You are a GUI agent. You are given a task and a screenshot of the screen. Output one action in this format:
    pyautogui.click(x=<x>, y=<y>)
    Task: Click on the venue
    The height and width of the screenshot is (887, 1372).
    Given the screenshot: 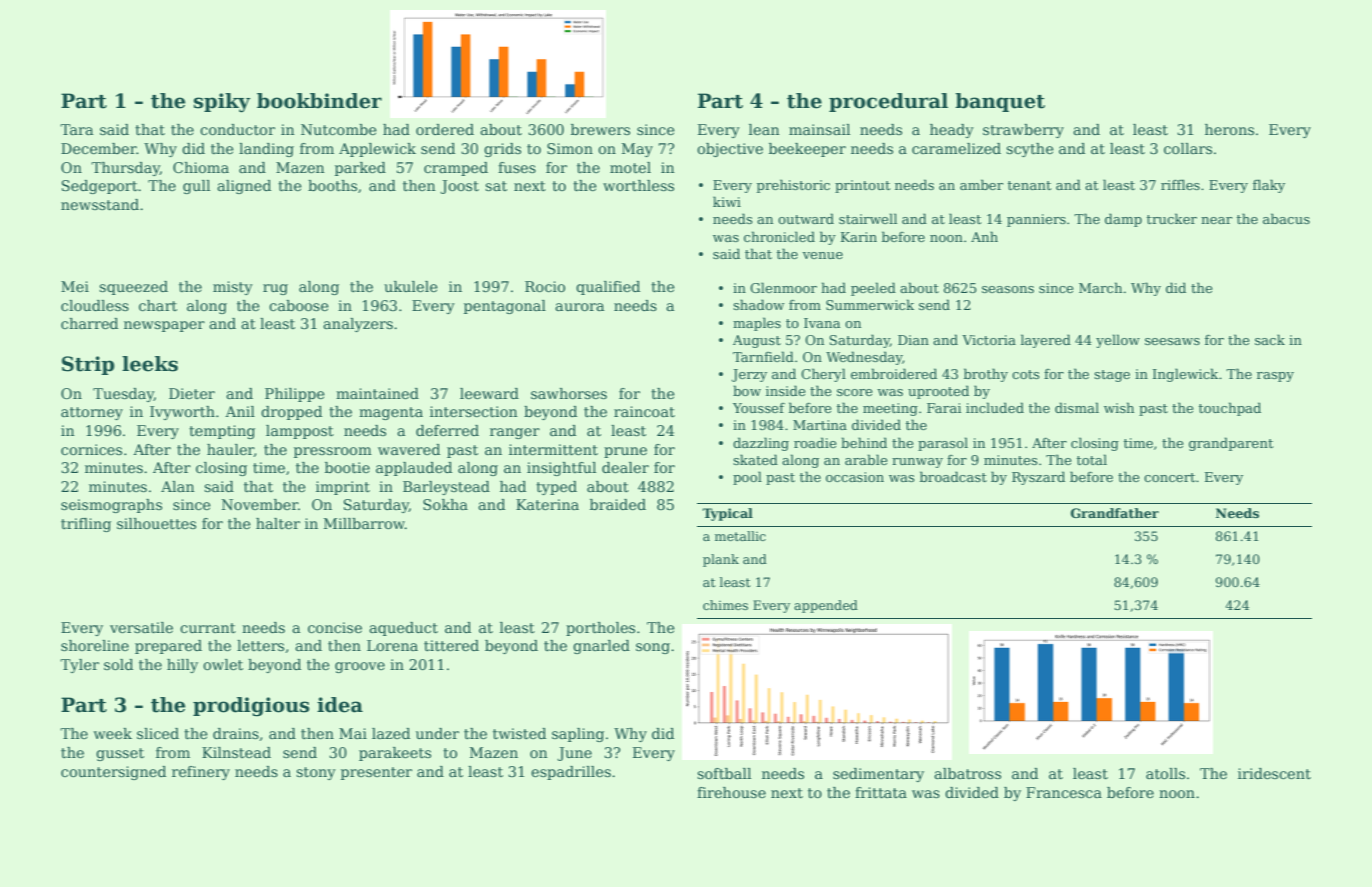 What is the action you would take?
    pyautogui.click(x=822, y=255)
